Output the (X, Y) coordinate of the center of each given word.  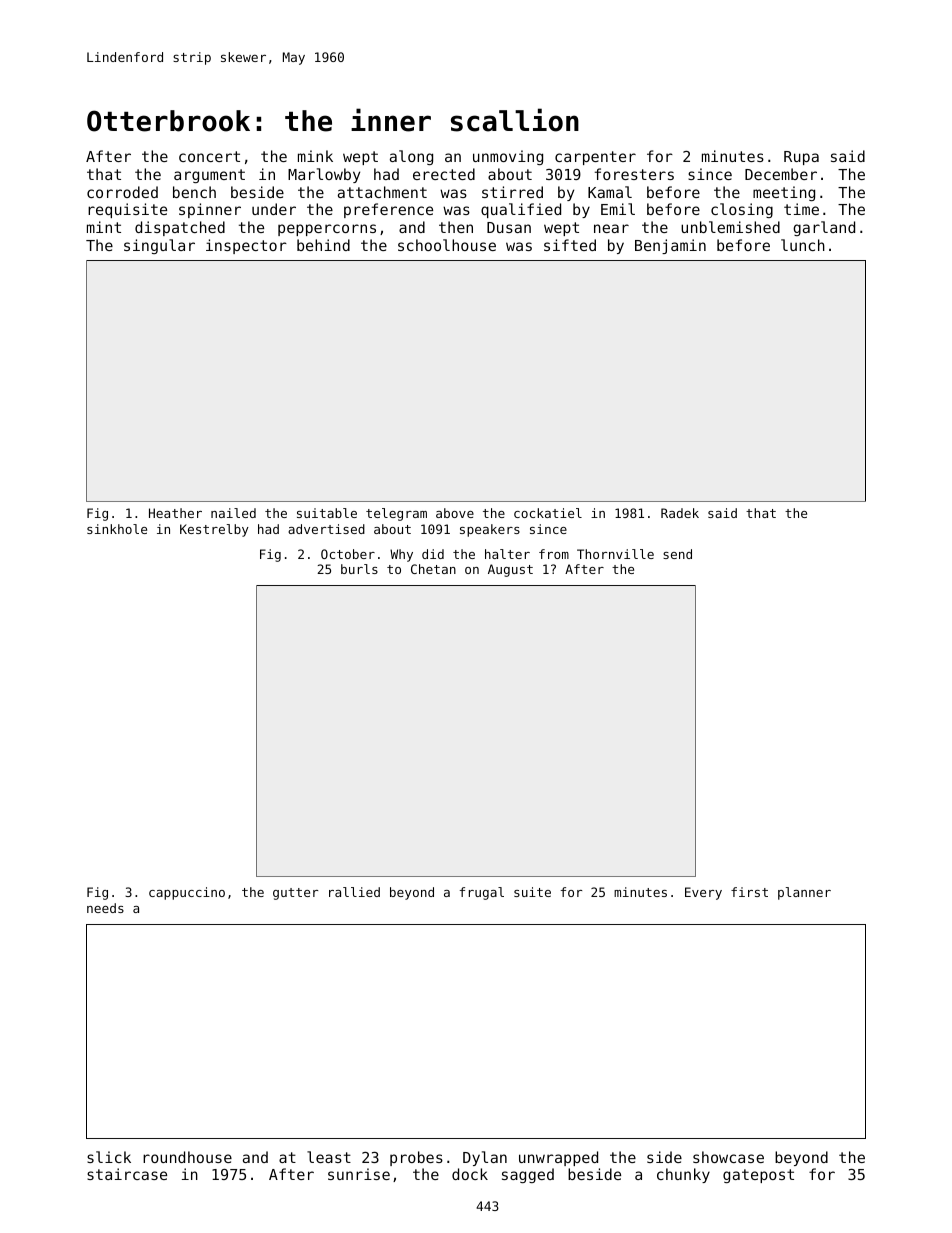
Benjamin (670, 246)
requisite (127, 210)
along (411, 157)
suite (532, 892)
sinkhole (117, 529)
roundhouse (187, 1157)
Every (703, 893)
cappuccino (187, 893)
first (749, 892)
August (510, 570)
